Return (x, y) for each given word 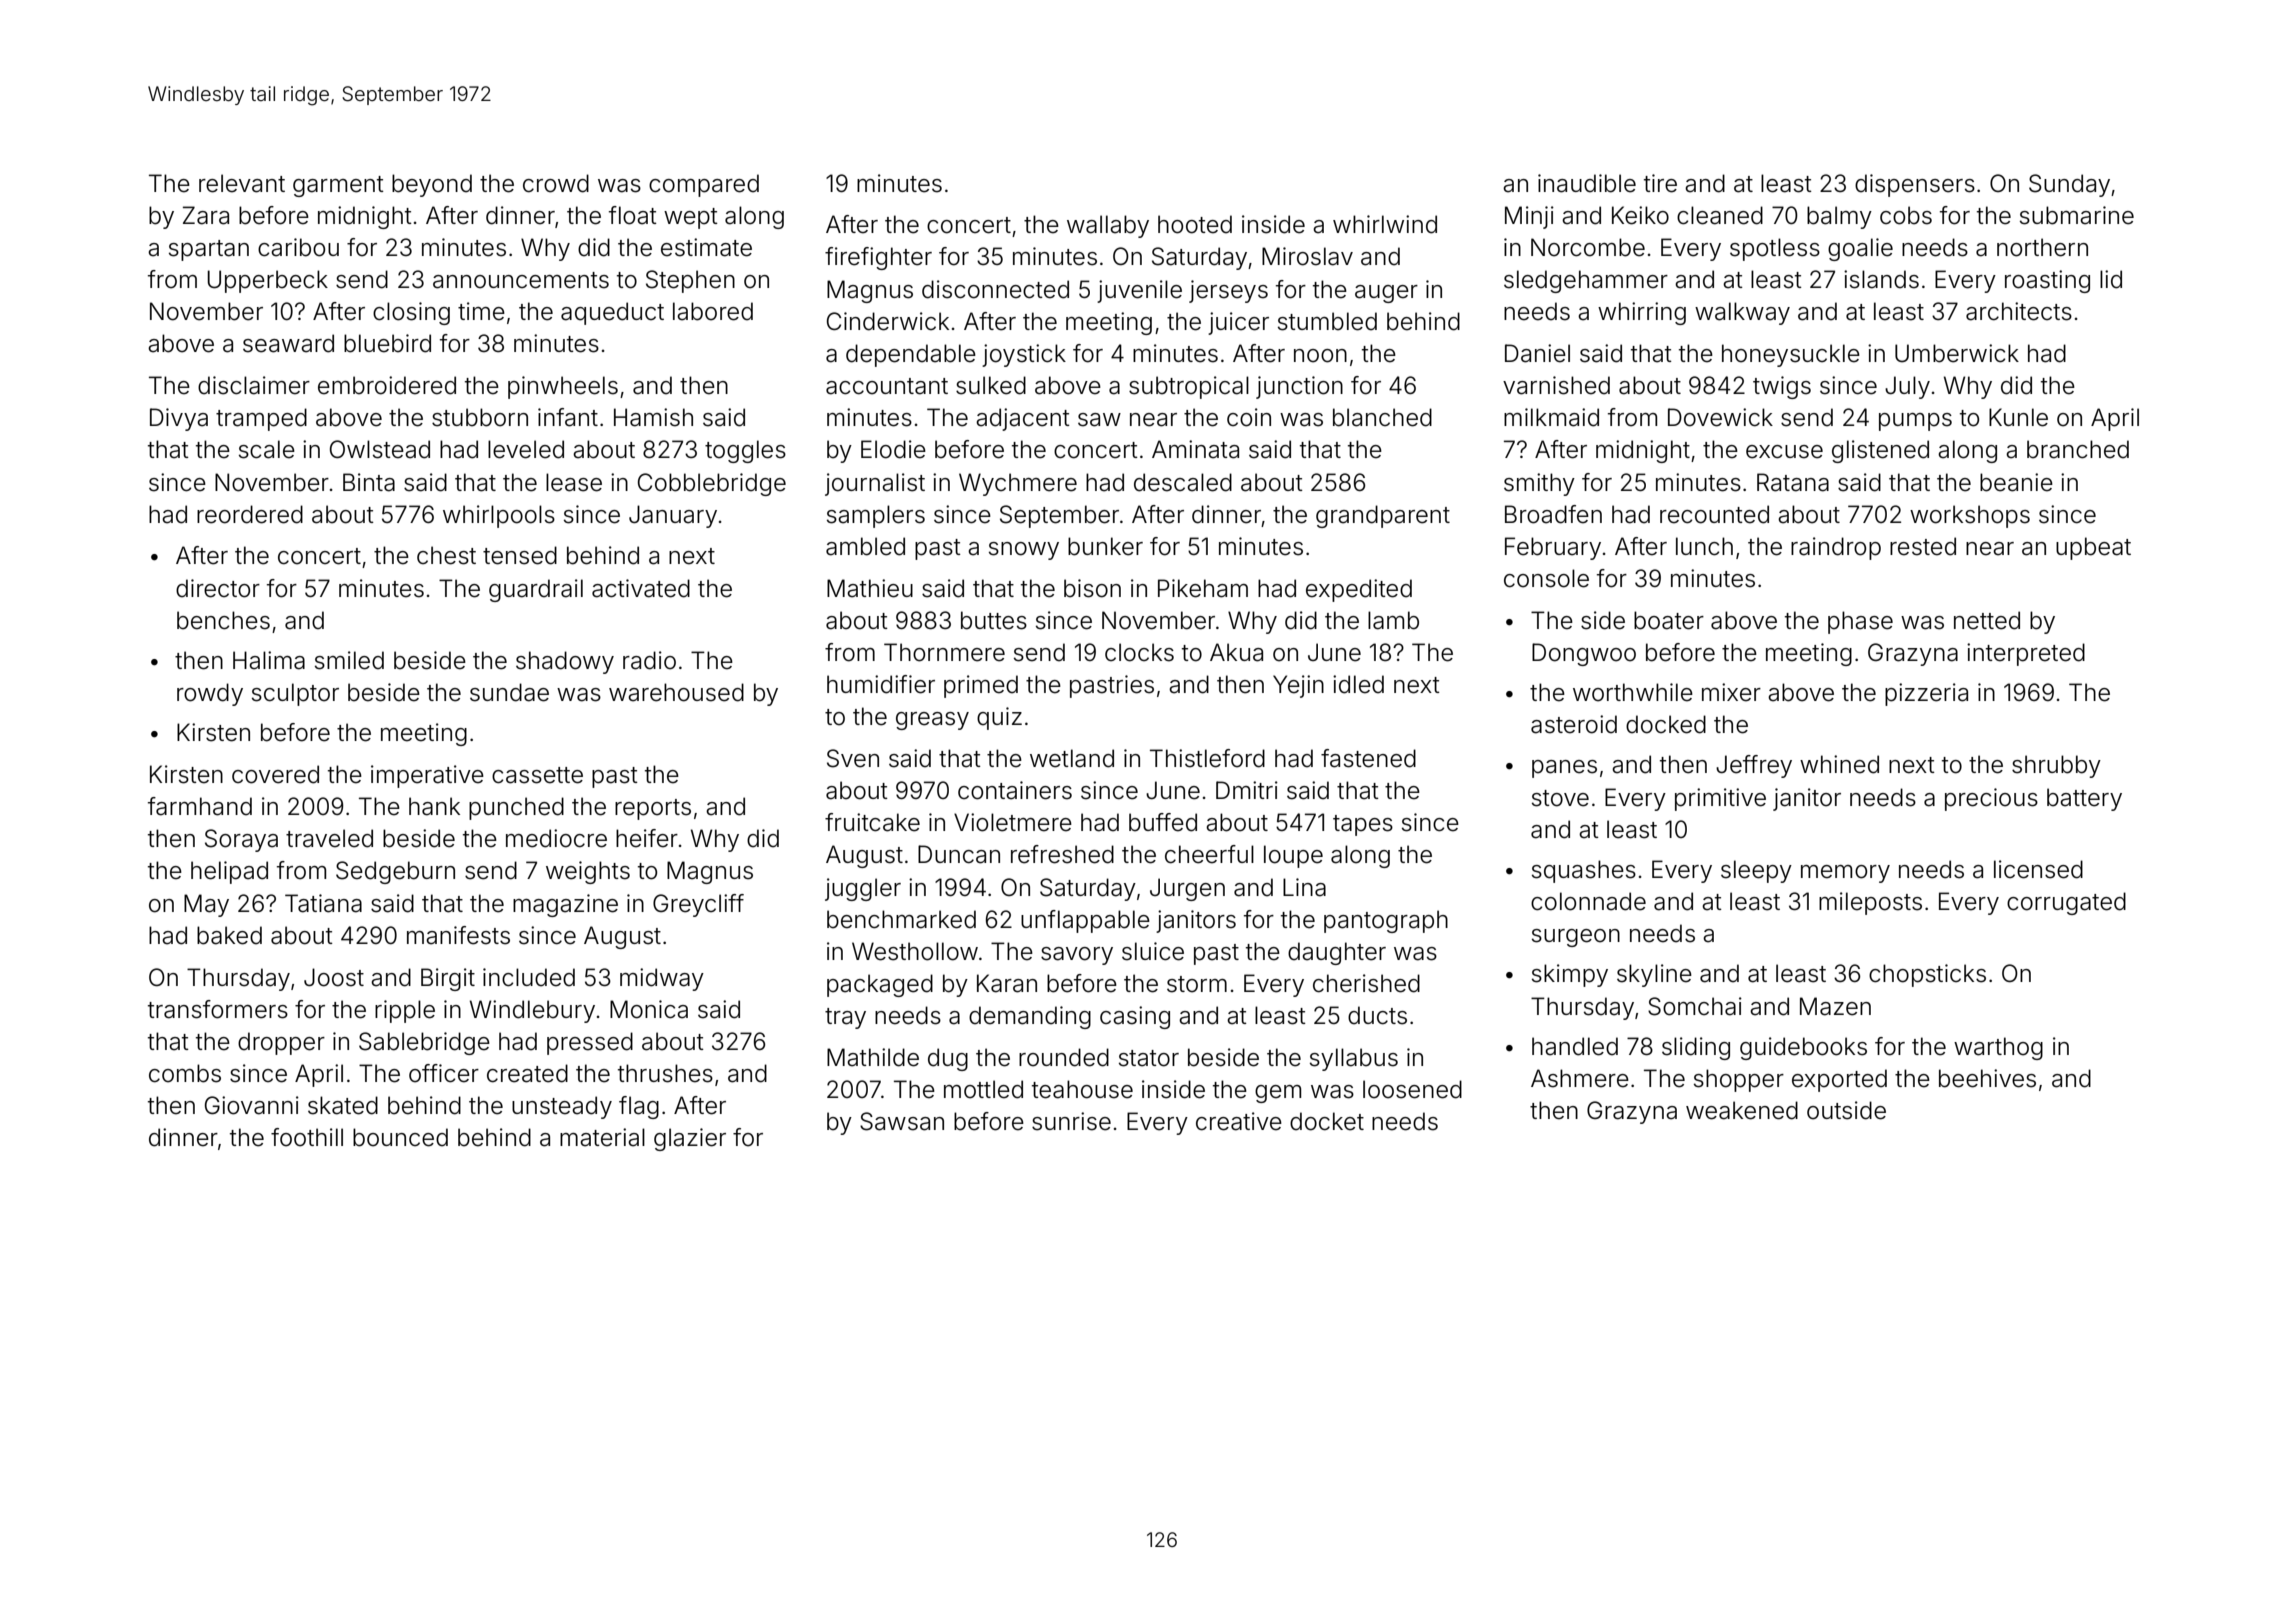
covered (275, 774)
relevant (242, 183)
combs (185, 1073)
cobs (1906, 215)
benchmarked (901, 919)
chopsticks (1927, 975)
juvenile (1139, 291)
